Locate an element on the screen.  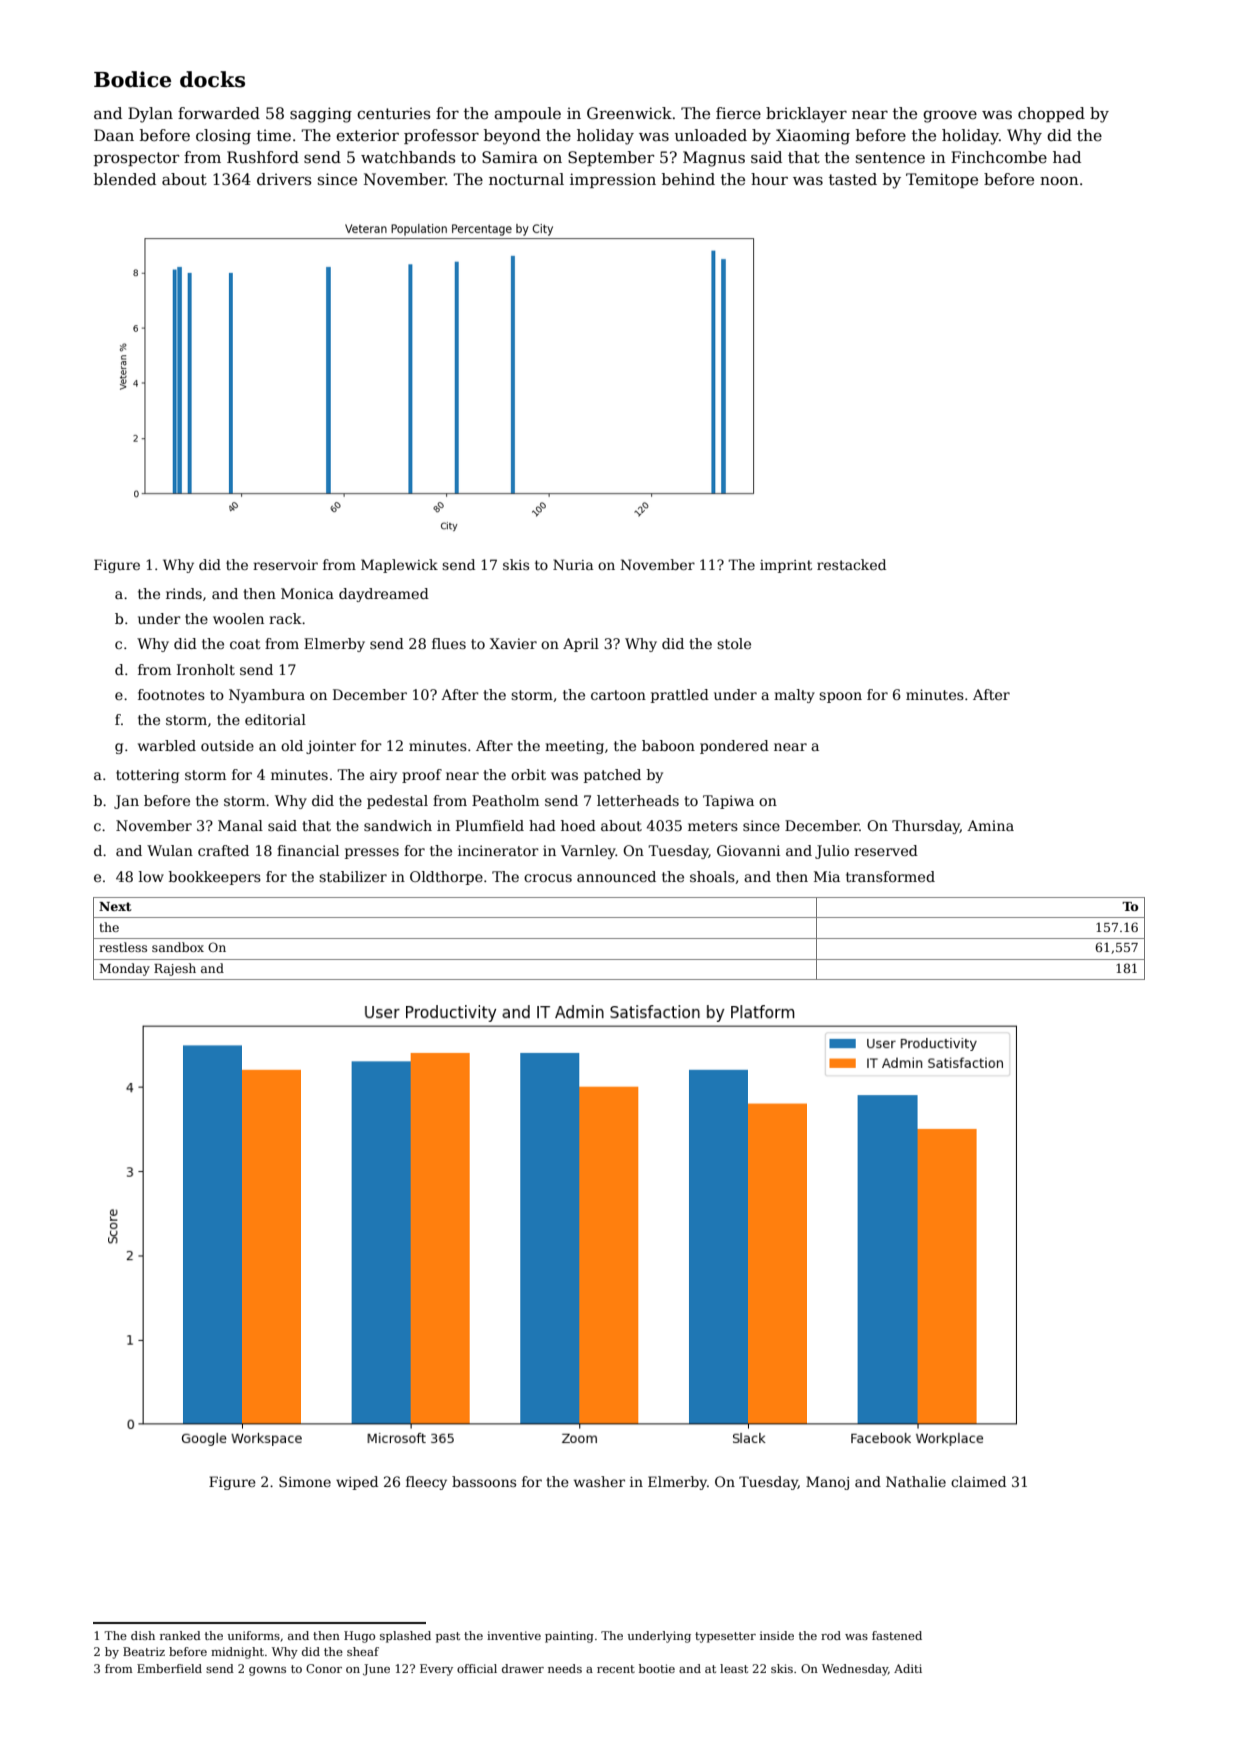
Simone is located at coordinates (305, 1481).
